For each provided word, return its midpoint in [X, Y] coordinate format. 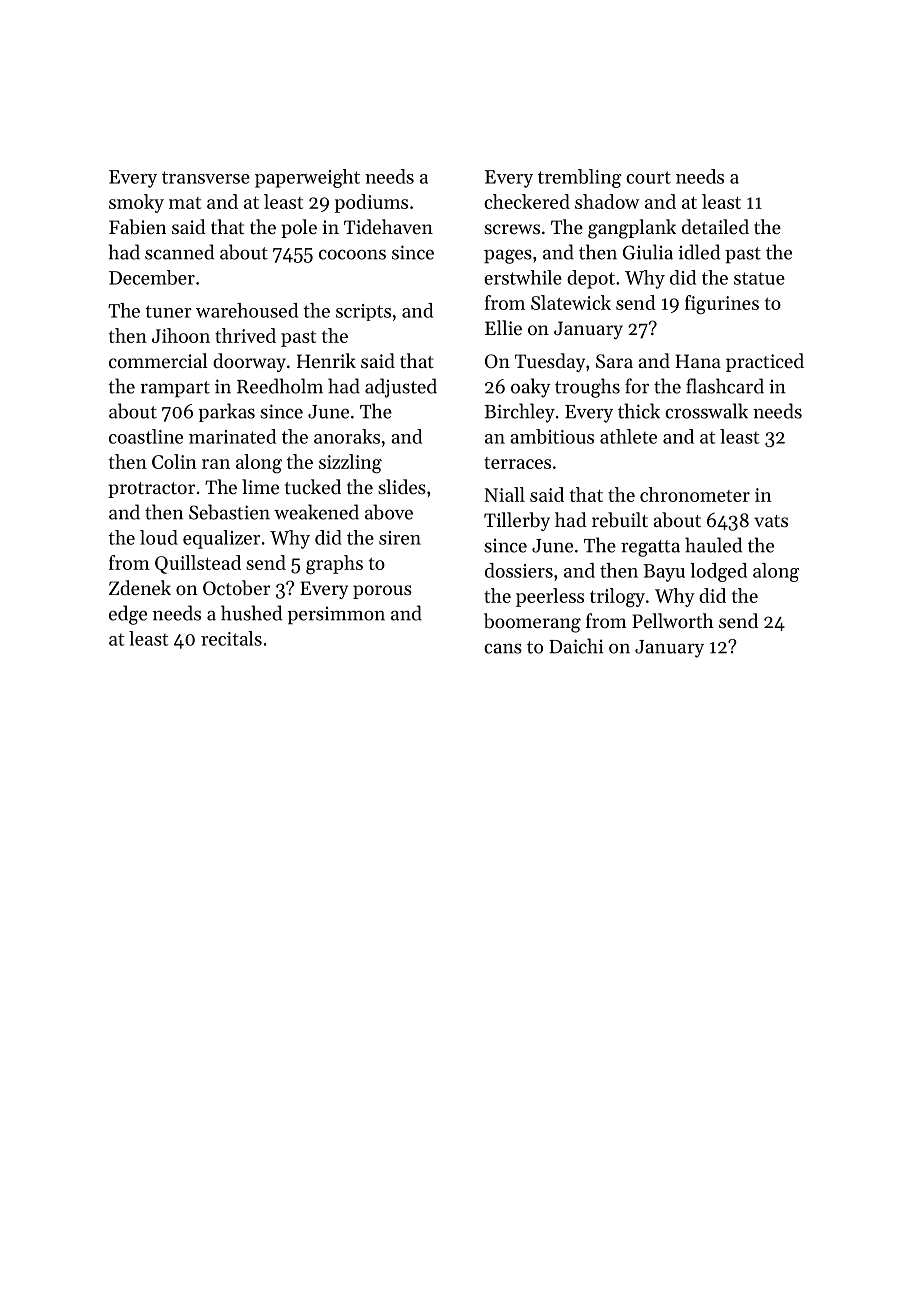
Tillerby [517, 521]
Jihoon [181, 335]
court [648, 177]
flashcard [725, 386]
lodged [718, 572]
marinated [232, 436]
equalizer [221, 539]
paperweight [307, 178]
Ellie [503, 327]
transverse [206, 177]
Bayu [664, 573]
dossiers [519, 570]
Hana [698, 361]
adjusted [401, 388]
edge [128, 615]
